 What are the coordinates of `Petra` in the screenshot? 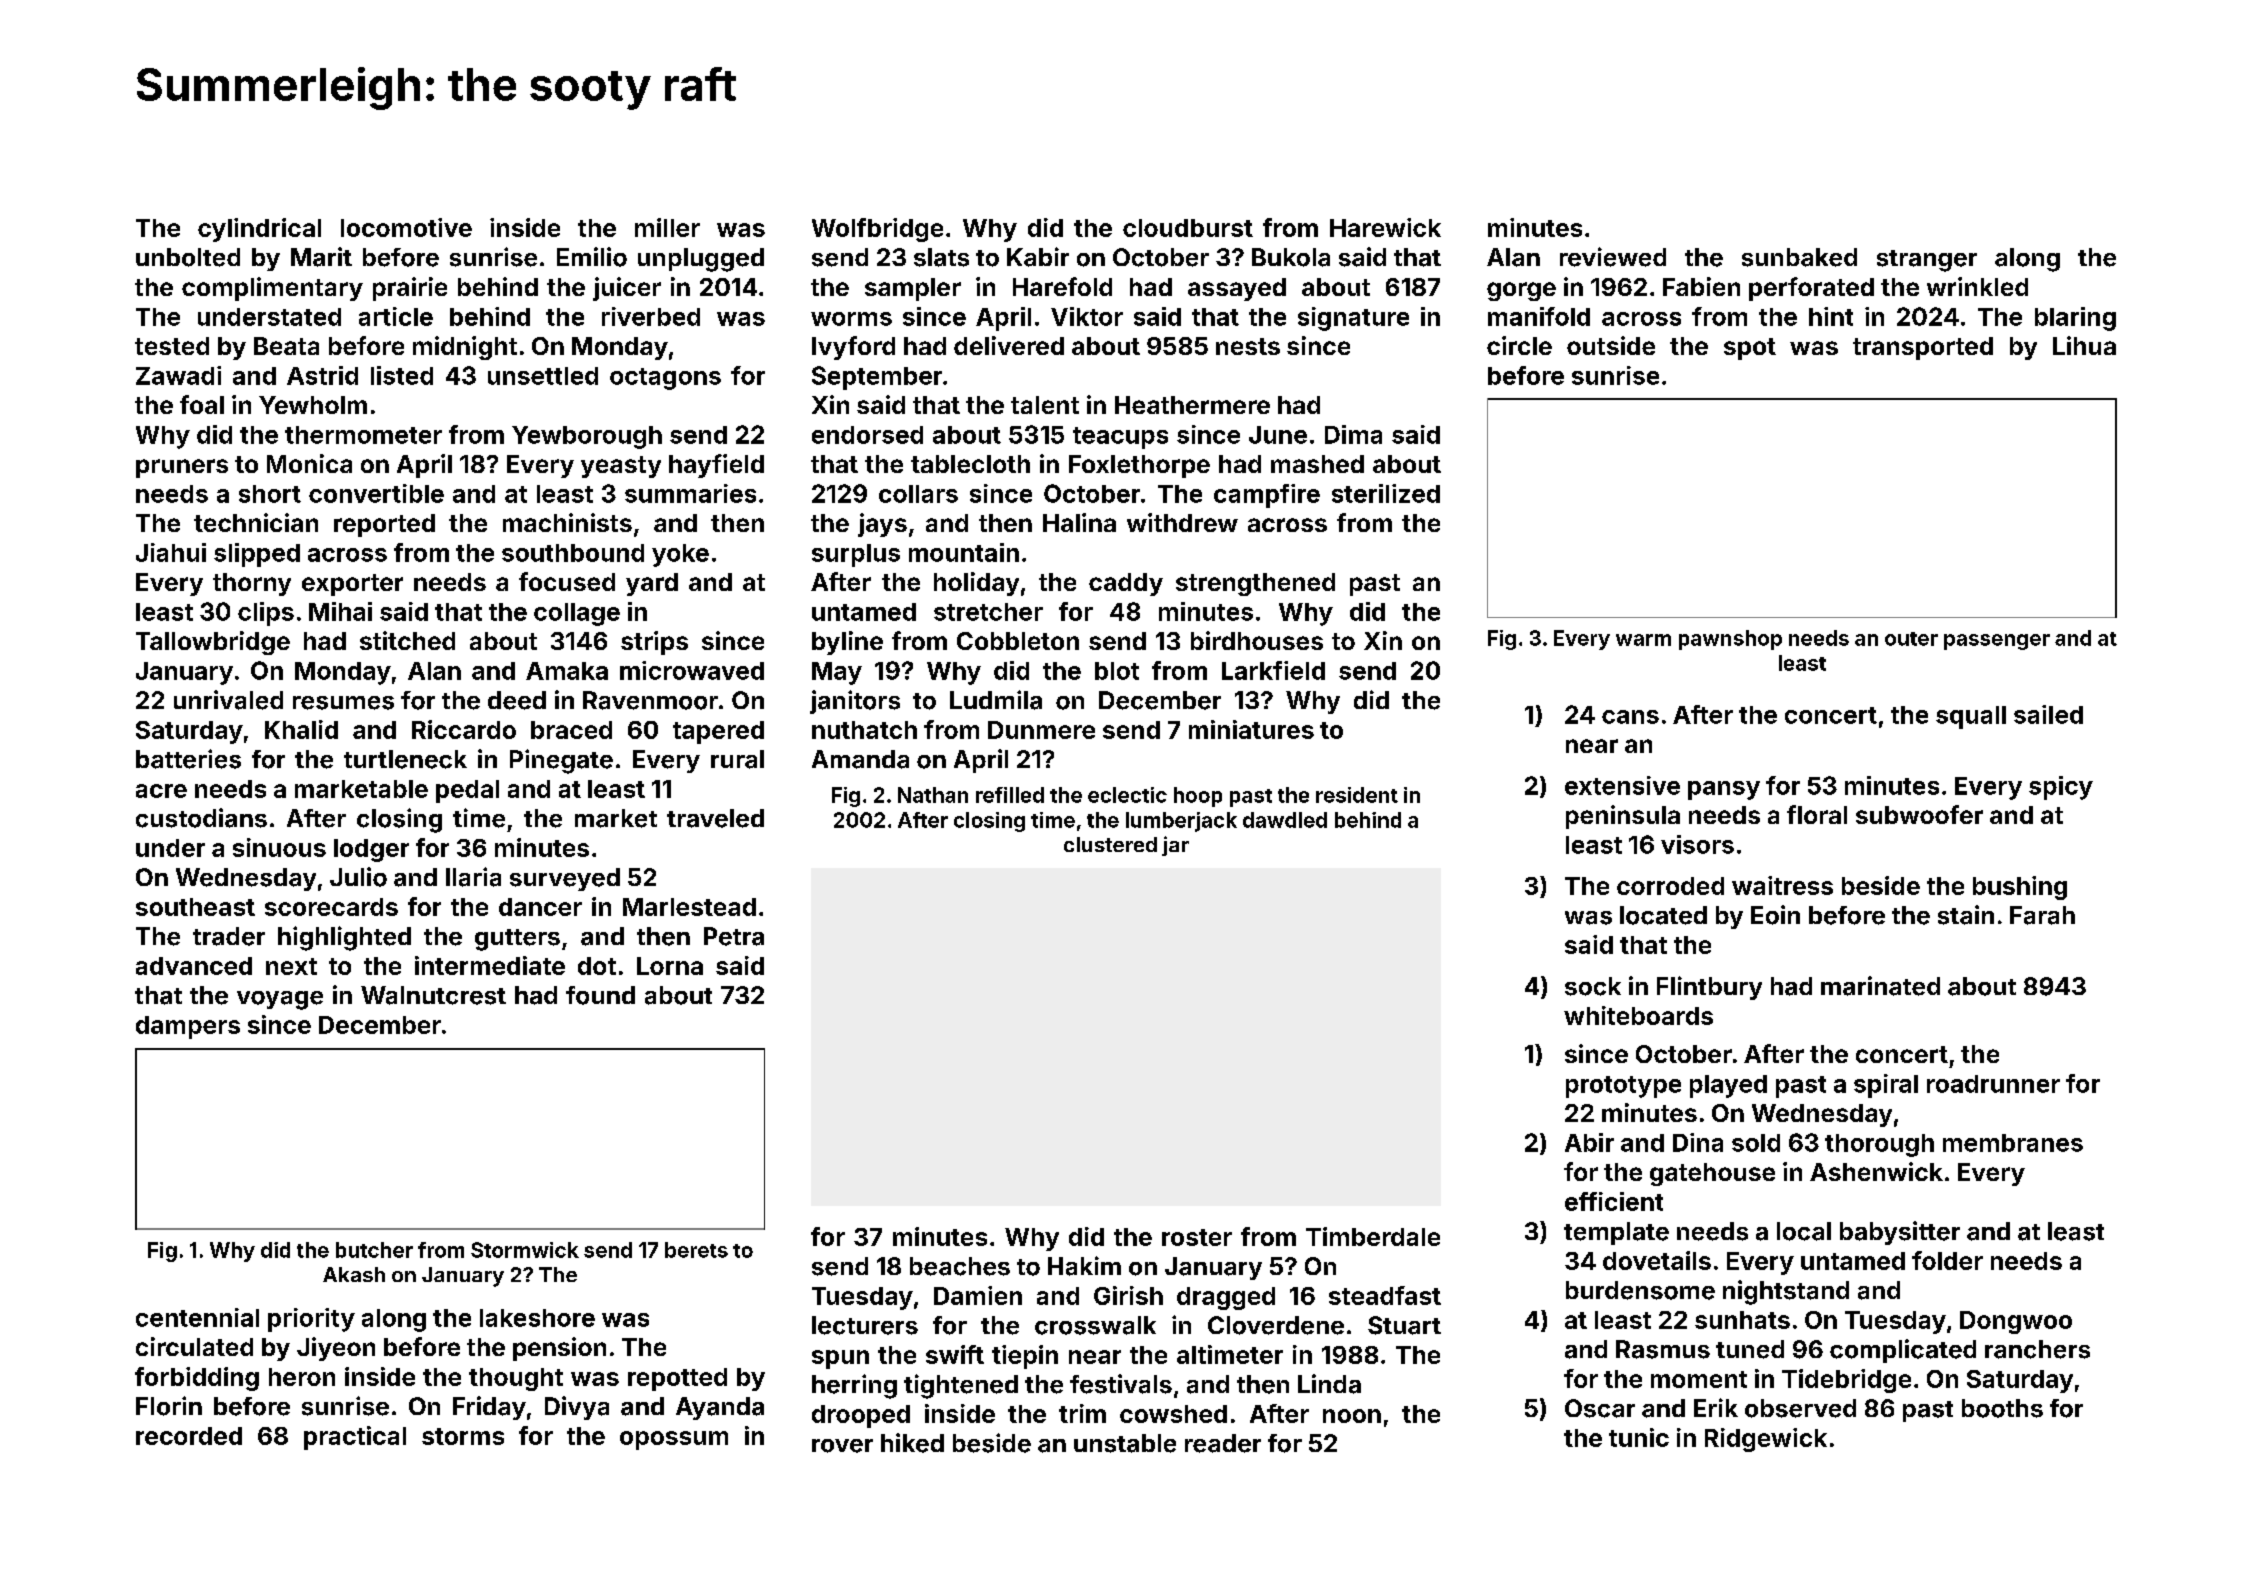 It's located at (734, 936).
